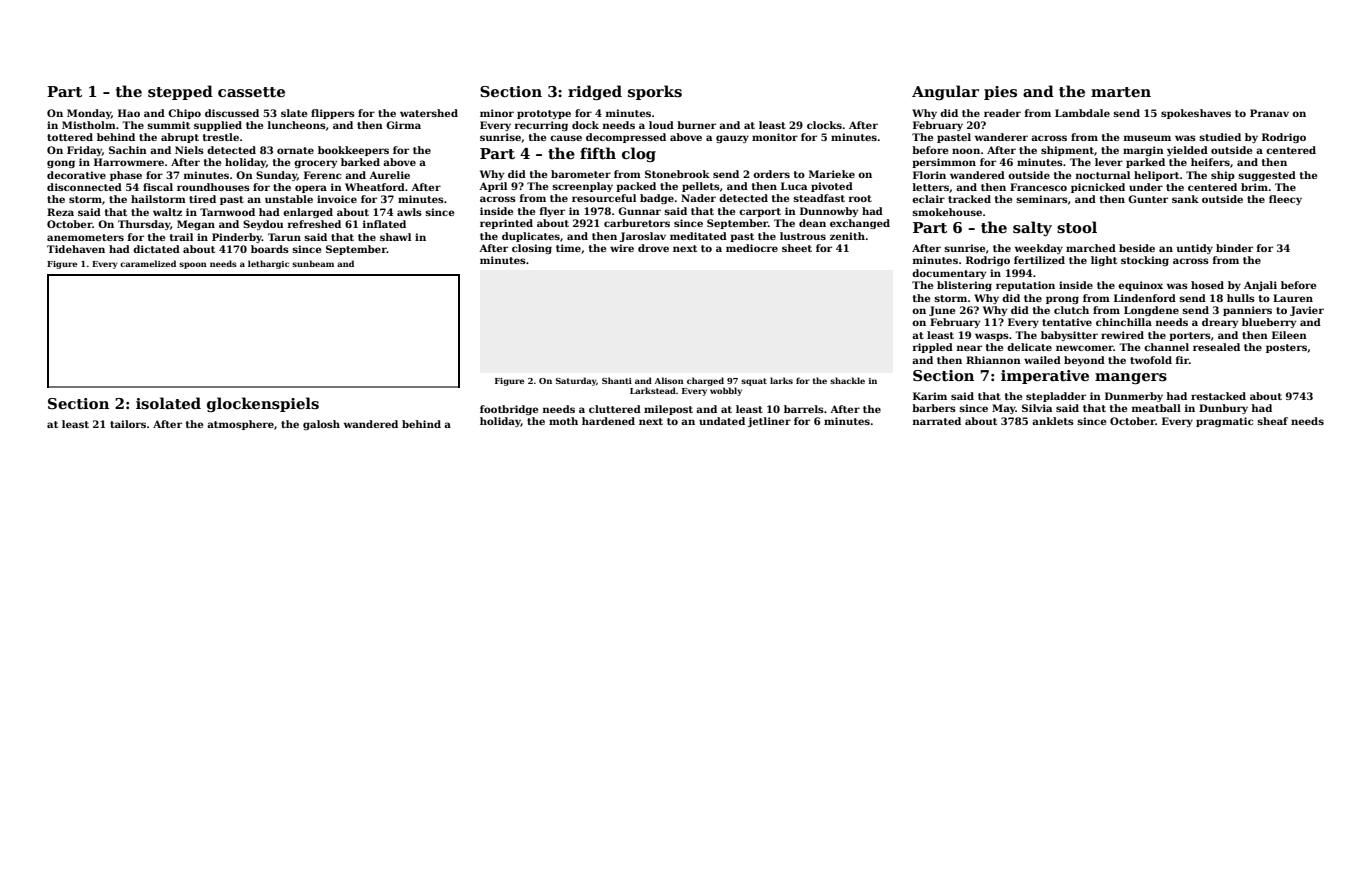 The width and height of the page is (1372, 887). I want to click on anemometers, so click(85, 237).
